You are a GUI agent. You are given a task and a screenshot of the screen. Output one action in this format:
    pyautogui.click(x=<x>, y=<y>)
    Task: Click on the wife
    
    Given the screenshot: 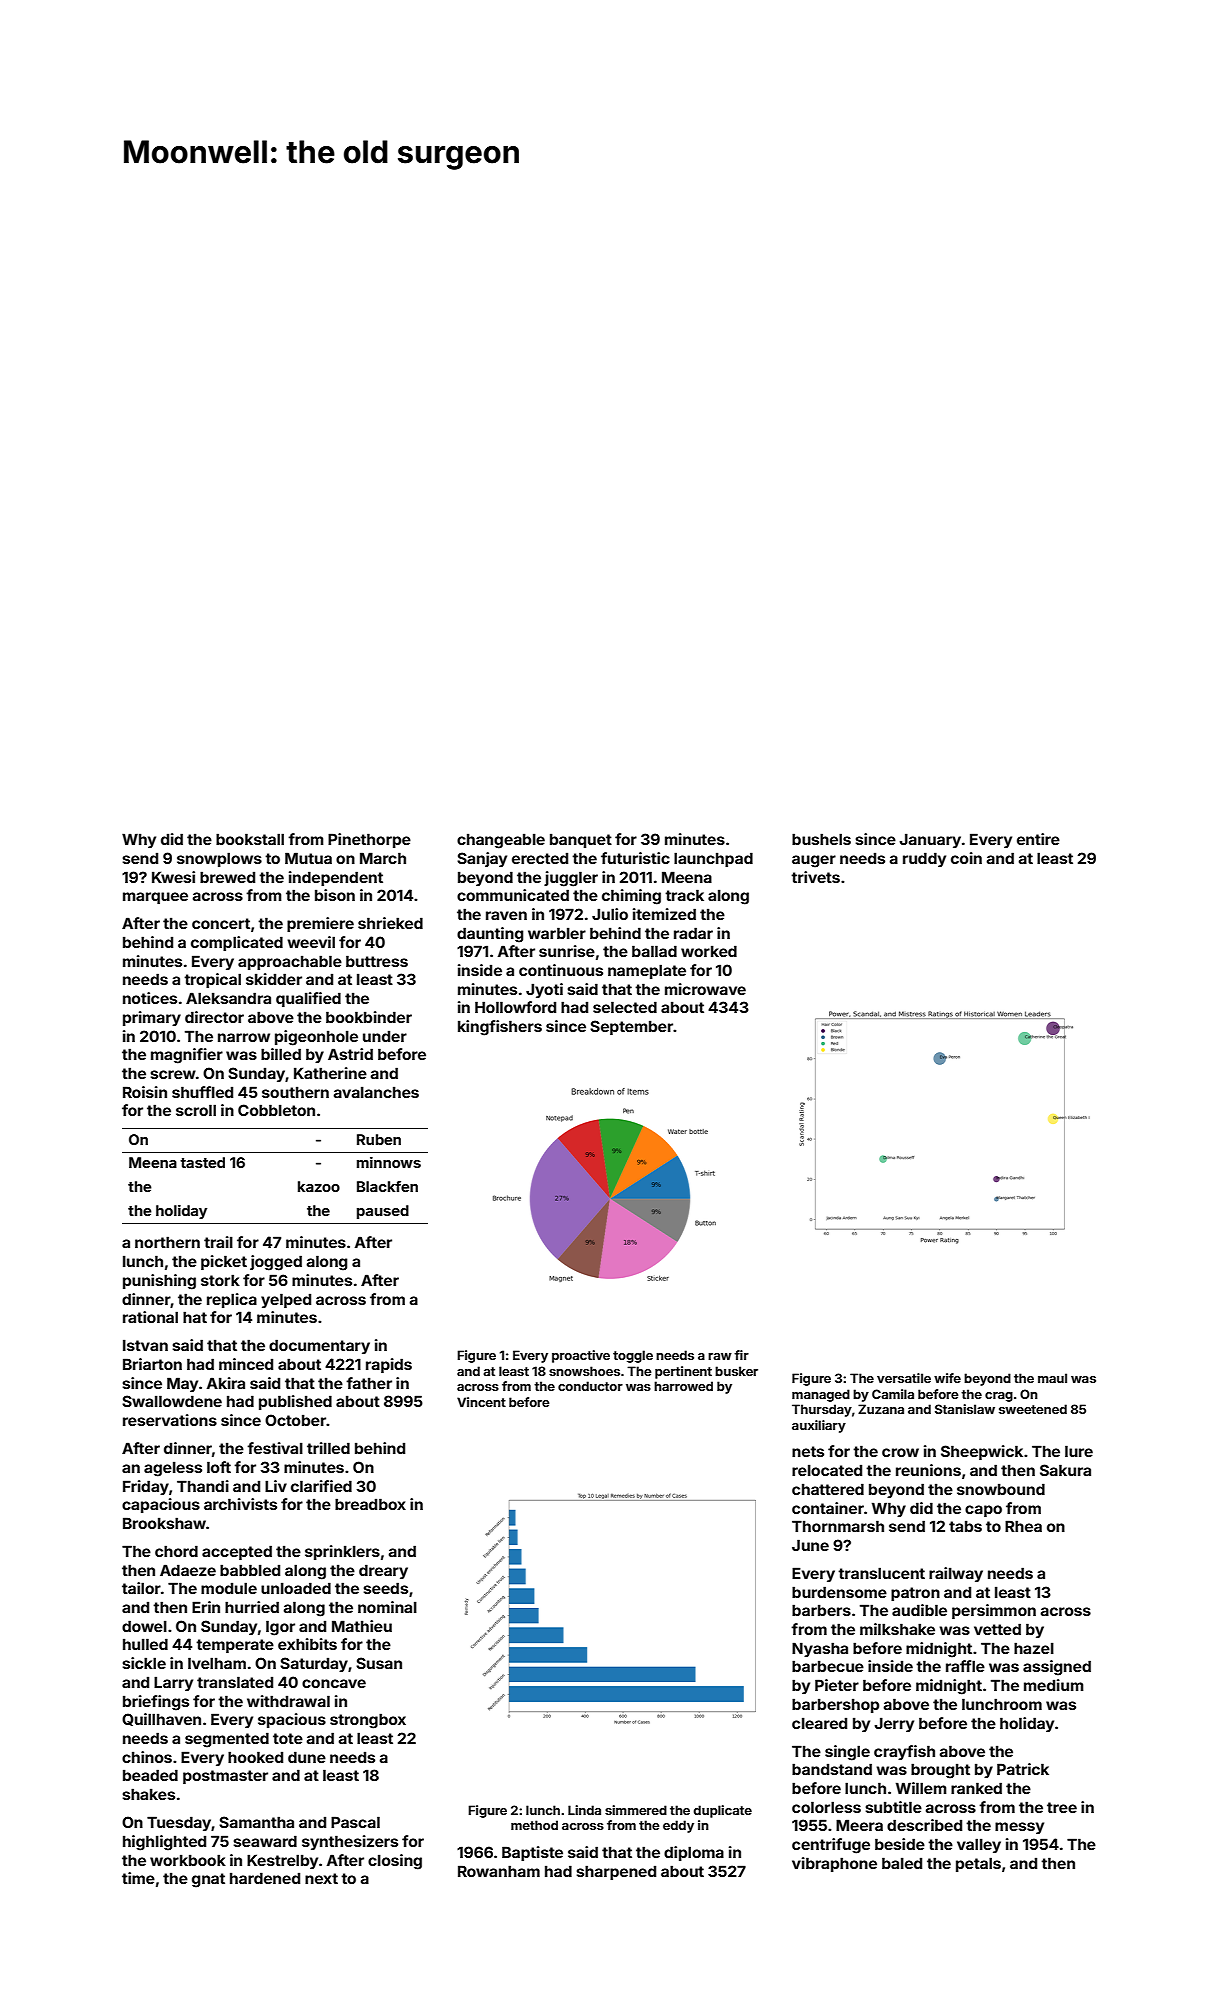 What is the action you would take?
    pyautogui.click(x=947, y=1378)
